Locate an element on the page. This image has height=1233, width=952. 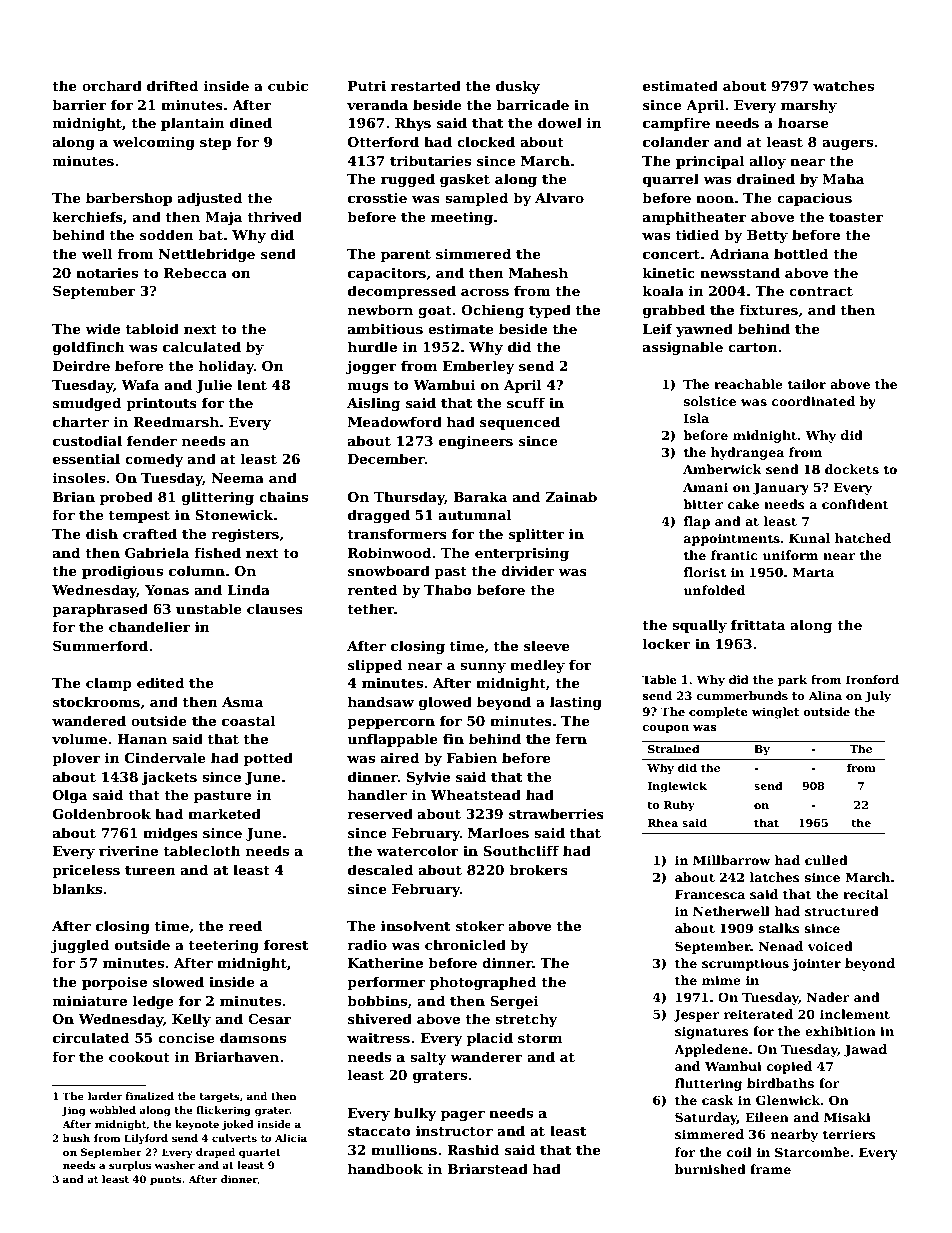
Baraka is located at coordinates (480, 496).
